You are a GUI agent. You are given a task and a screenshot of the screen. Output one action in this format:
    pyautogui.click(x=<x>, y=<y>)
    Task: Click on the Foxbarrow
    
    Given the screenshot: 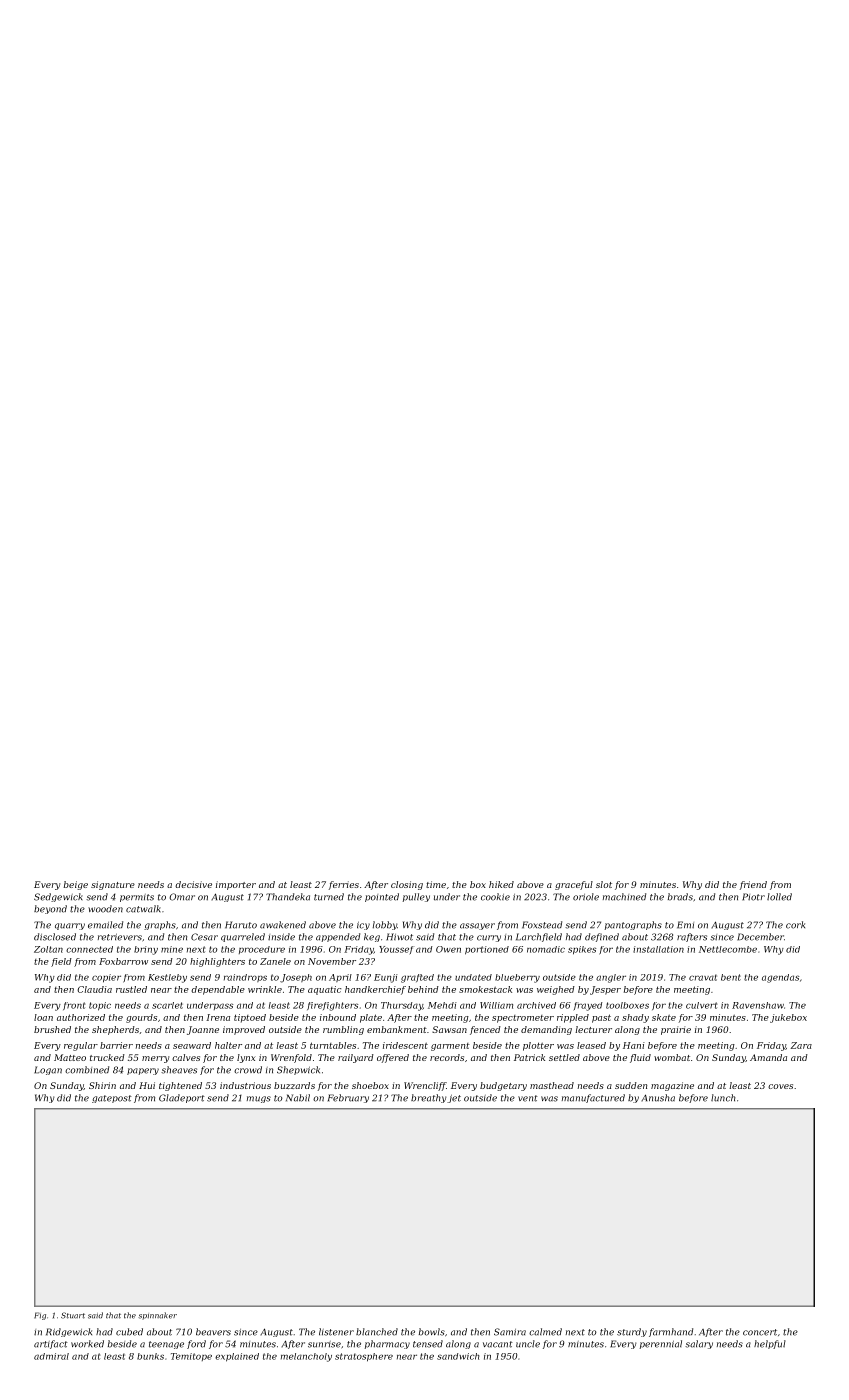 What is the action you would take?
    pyautogui.click(x=123, y=961)
